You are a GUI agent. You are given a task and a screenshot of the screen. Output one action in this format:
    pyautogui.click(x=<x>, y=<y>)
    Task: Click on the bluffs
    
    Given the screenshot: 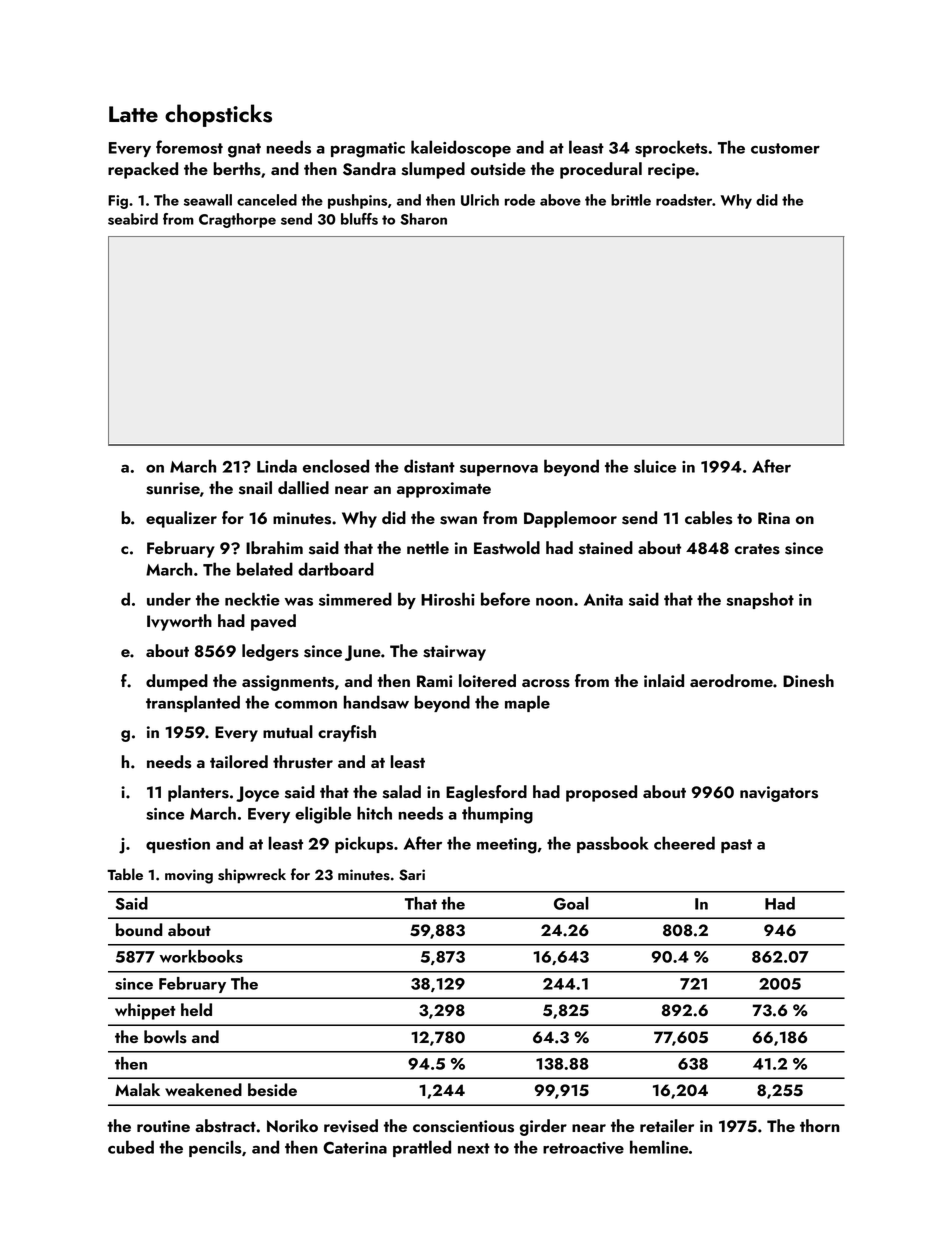 What is the action you would take?
    pyautogui.click(x=359, y=219)
